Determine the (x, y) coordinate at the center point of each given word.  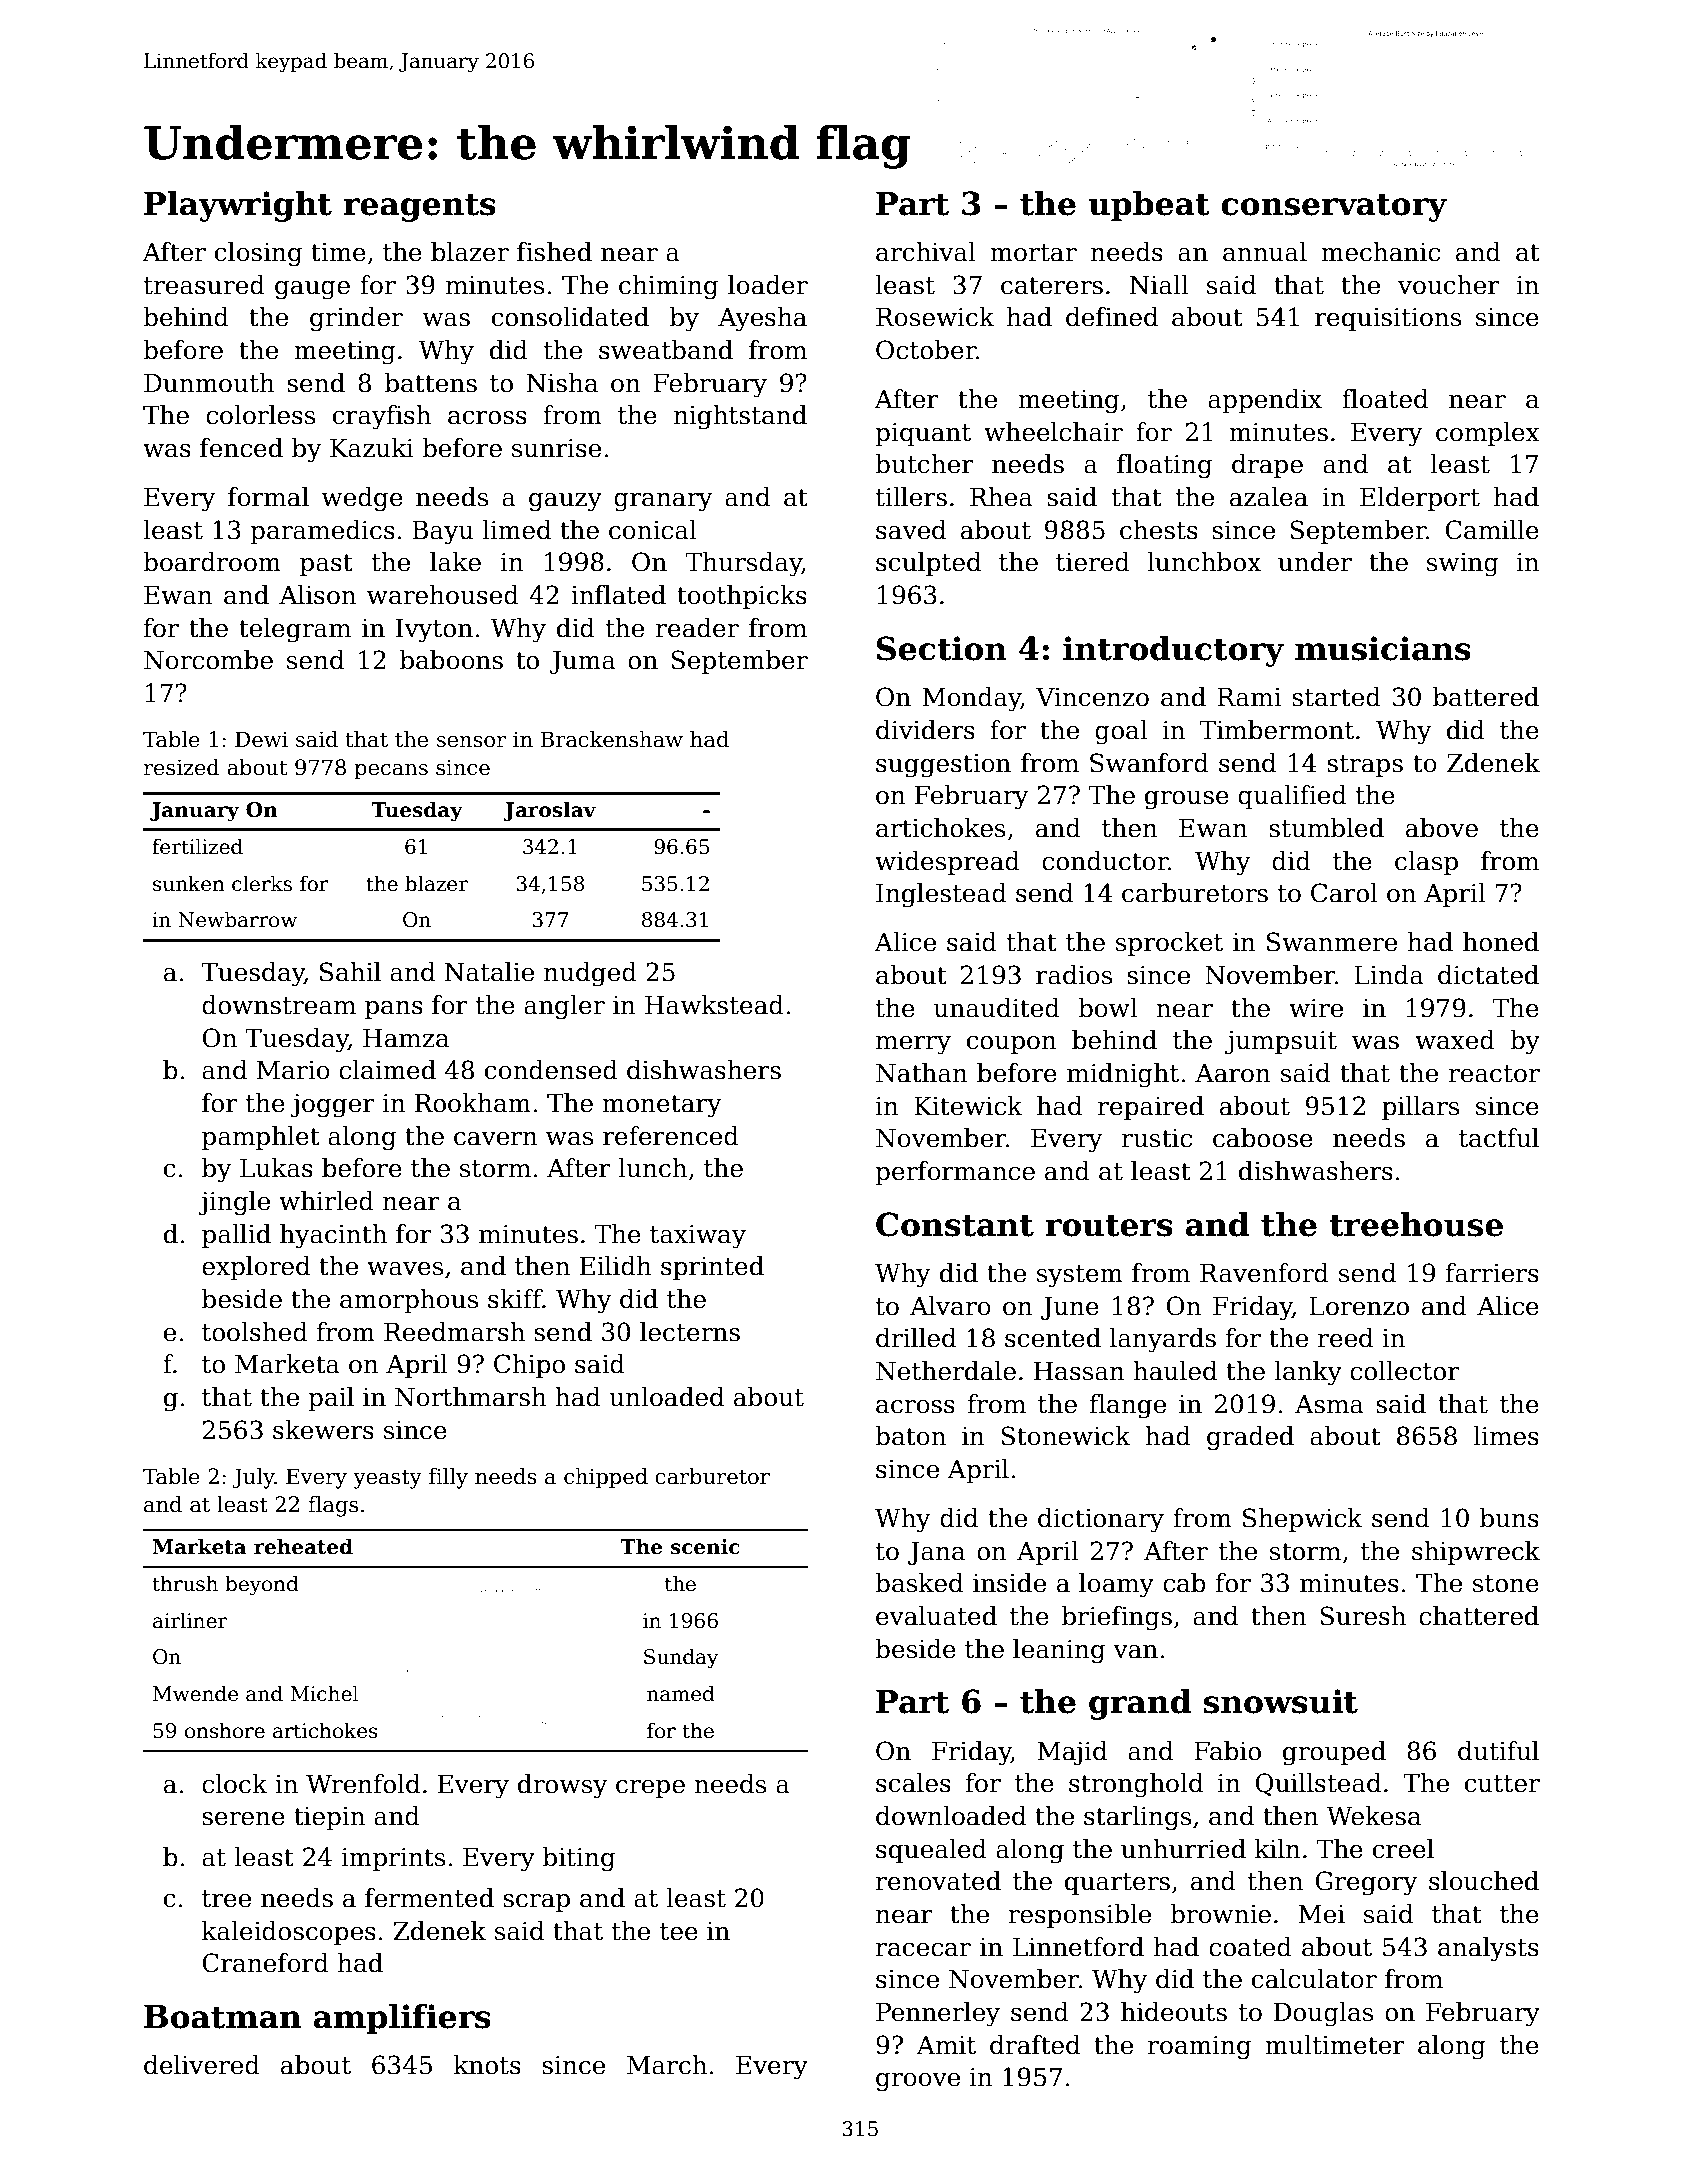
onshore (225, 1730)
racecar (923, 1950)
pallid (236, 1236)
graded (1250, 1438)
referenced (671, 1136)
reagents (420, 208)
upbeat (1149, 206)
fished (554, 252)
